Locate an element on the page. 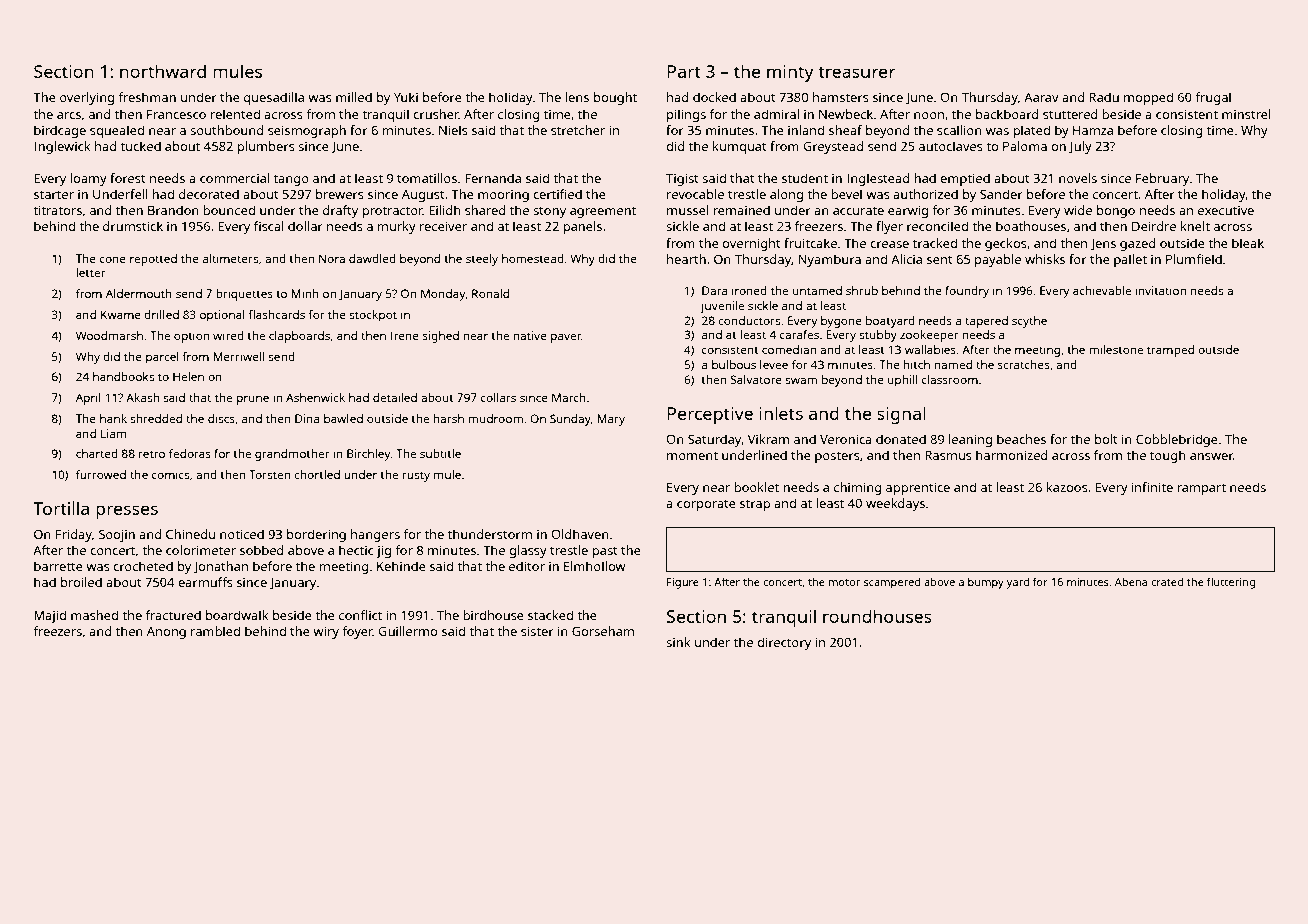  wiry is located at coordinates (326, 632).
